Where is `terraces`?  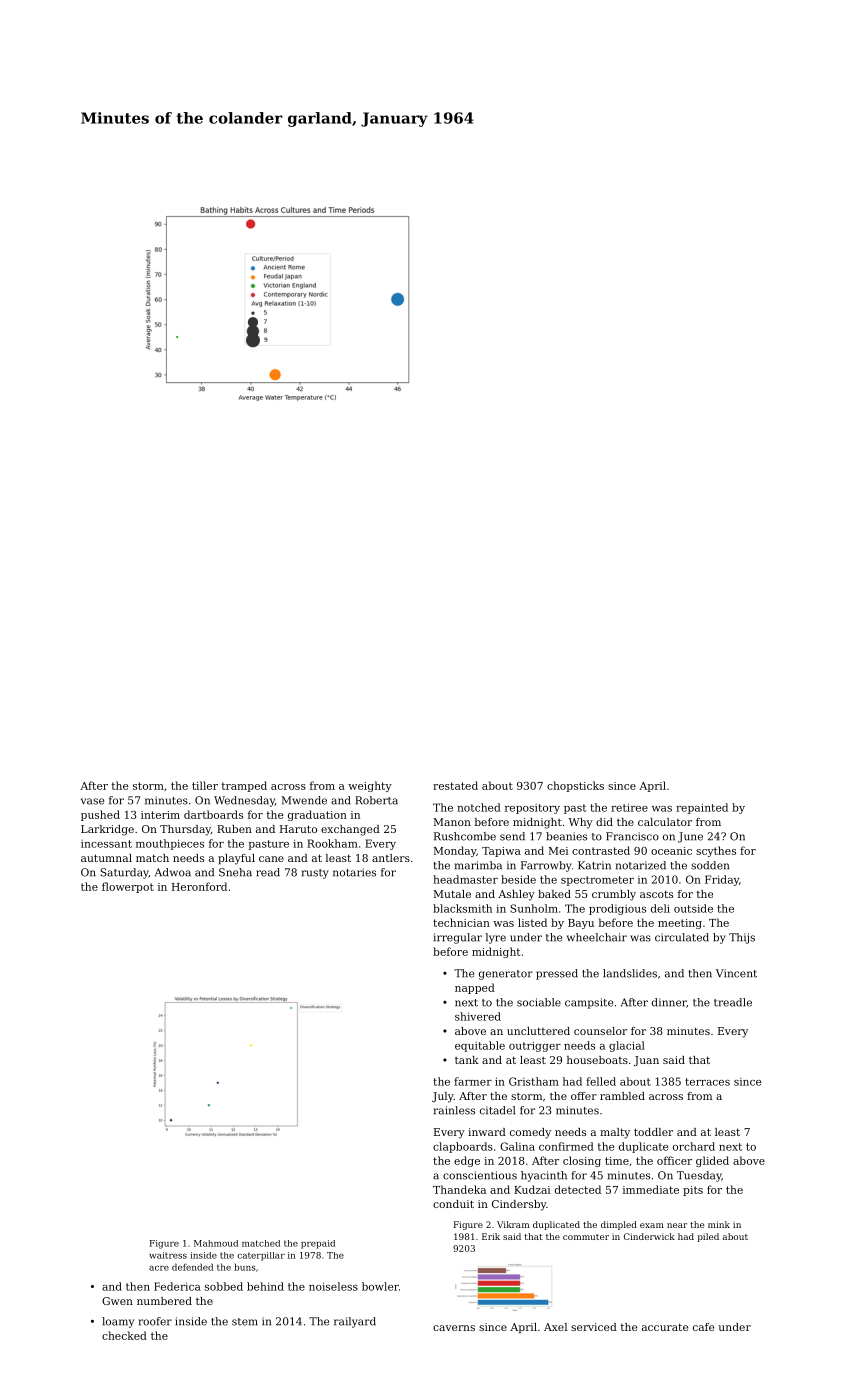
terraces is located at coordinates (707, 1082).
